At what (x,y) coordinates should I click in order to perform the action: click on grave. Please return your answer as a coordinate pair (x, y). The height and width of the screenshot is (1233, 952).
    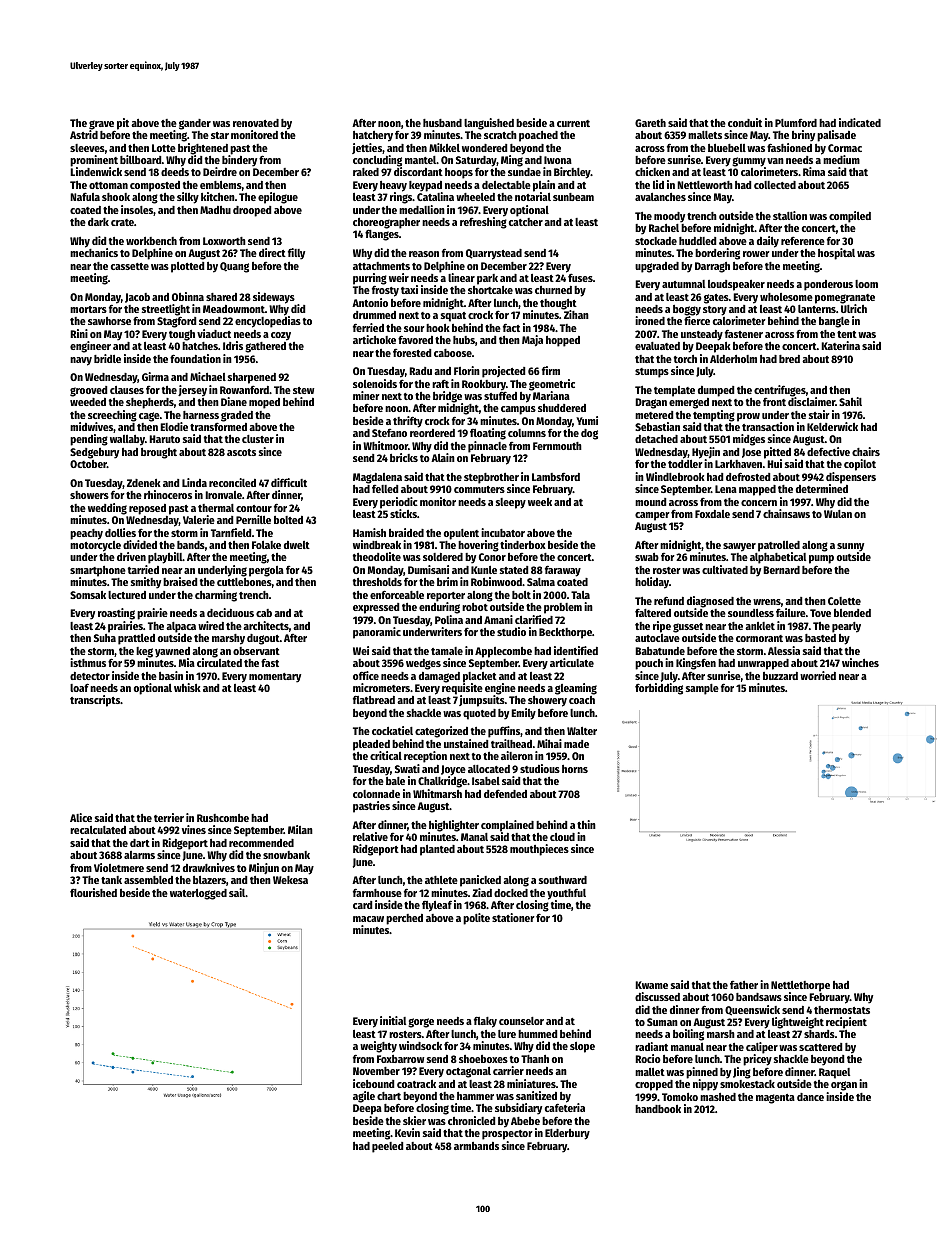
    Looking at the image, I should click on (101, 125).
